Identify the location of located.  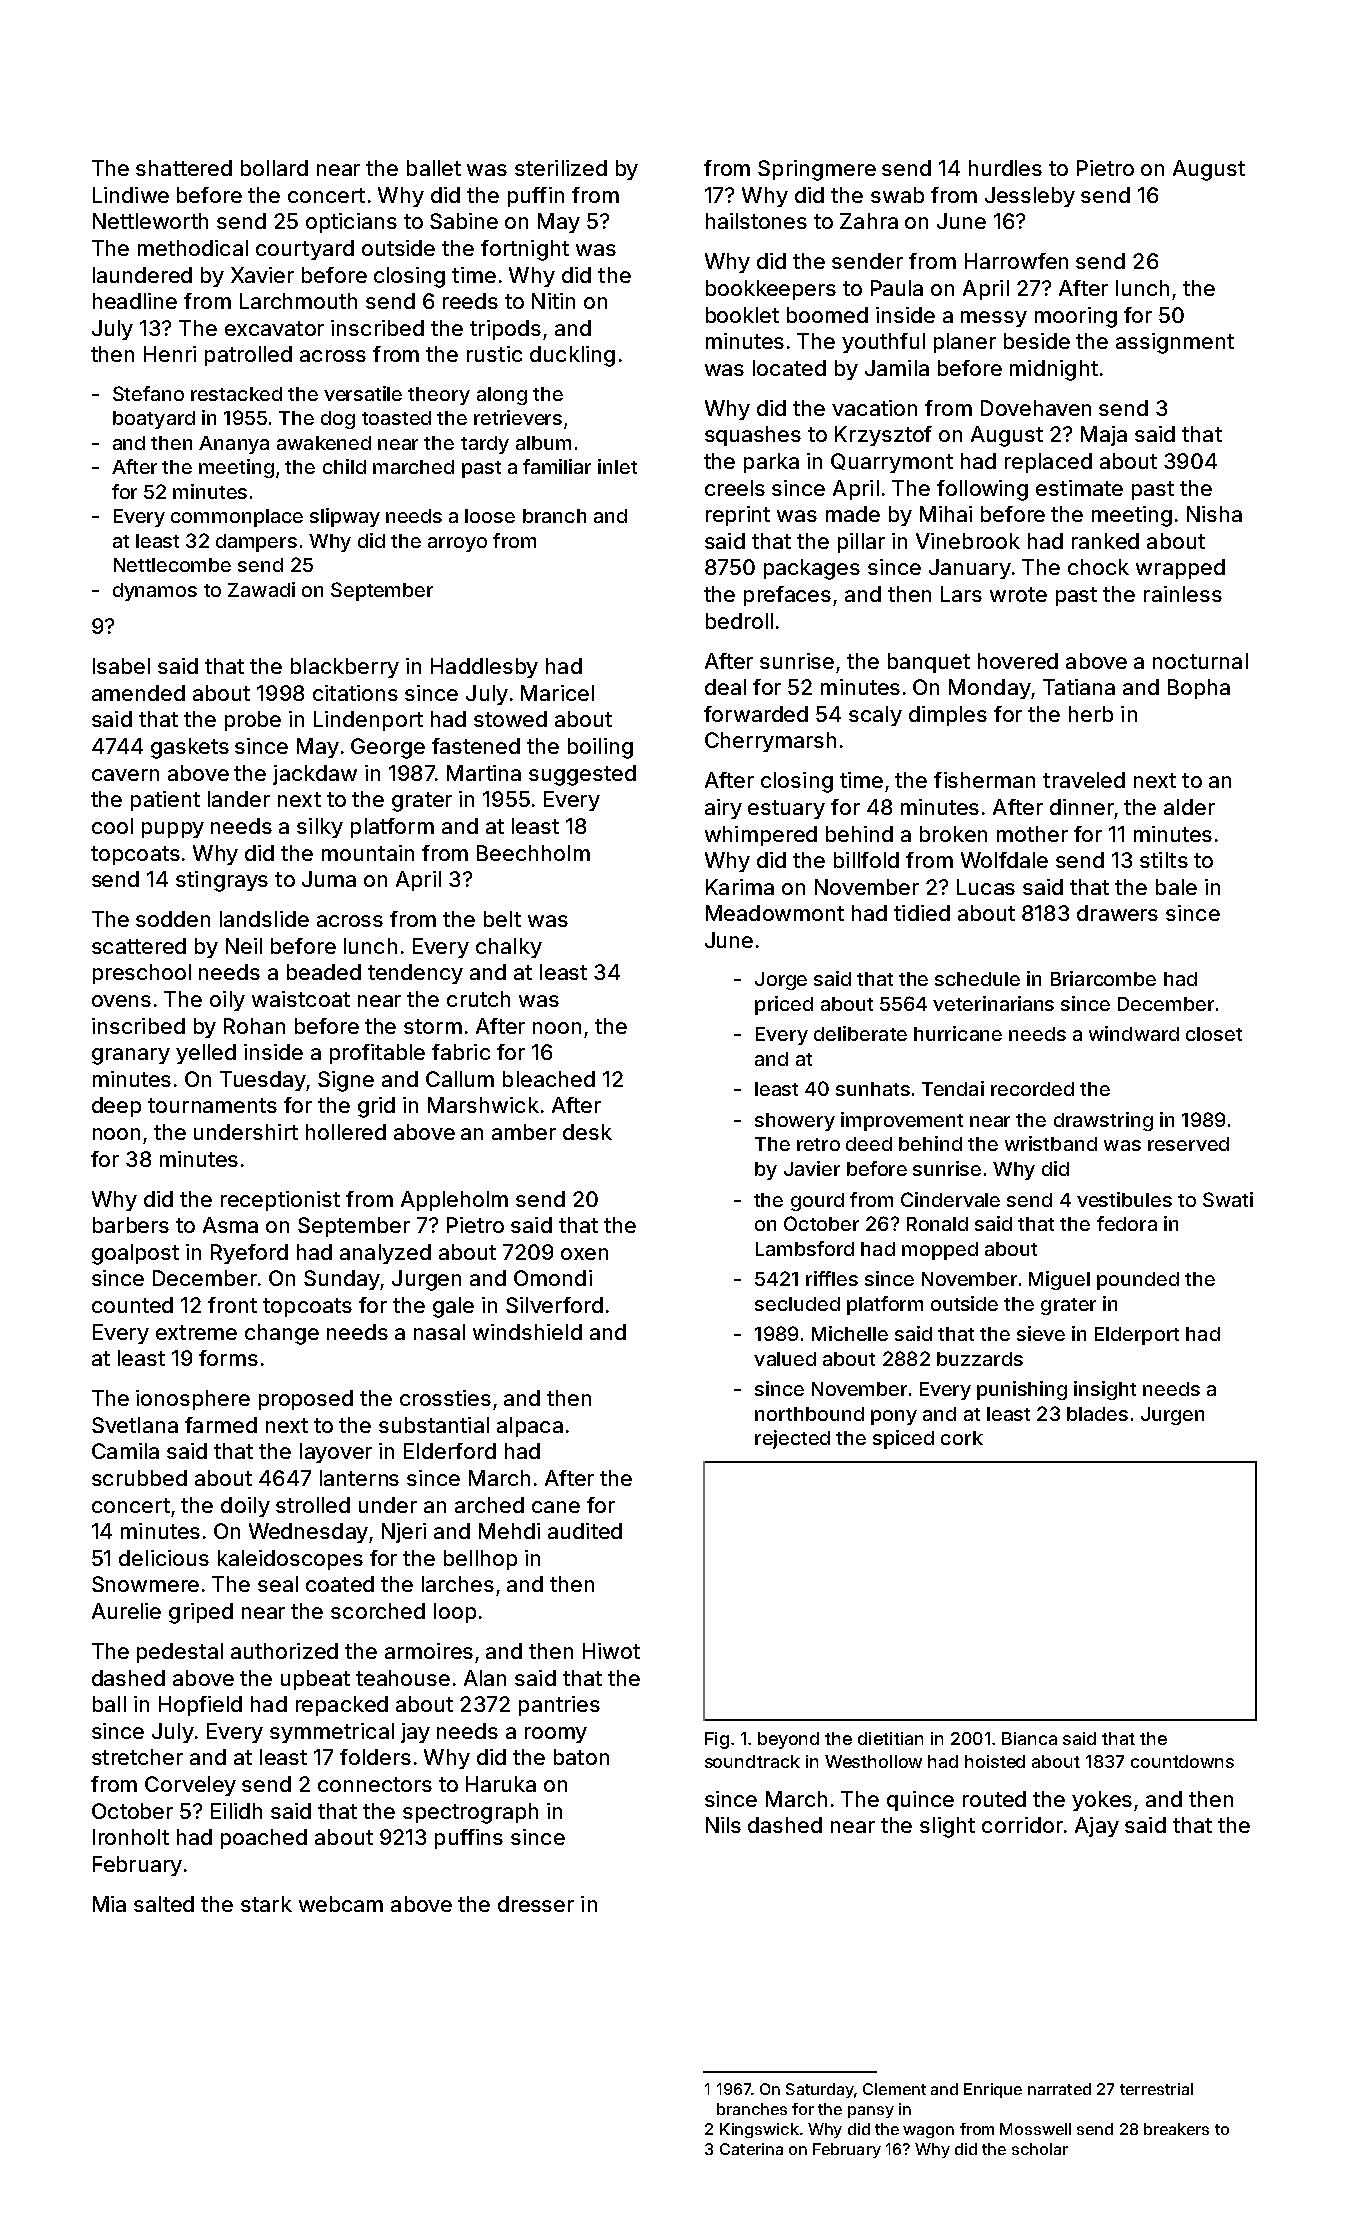
(789, 368).
